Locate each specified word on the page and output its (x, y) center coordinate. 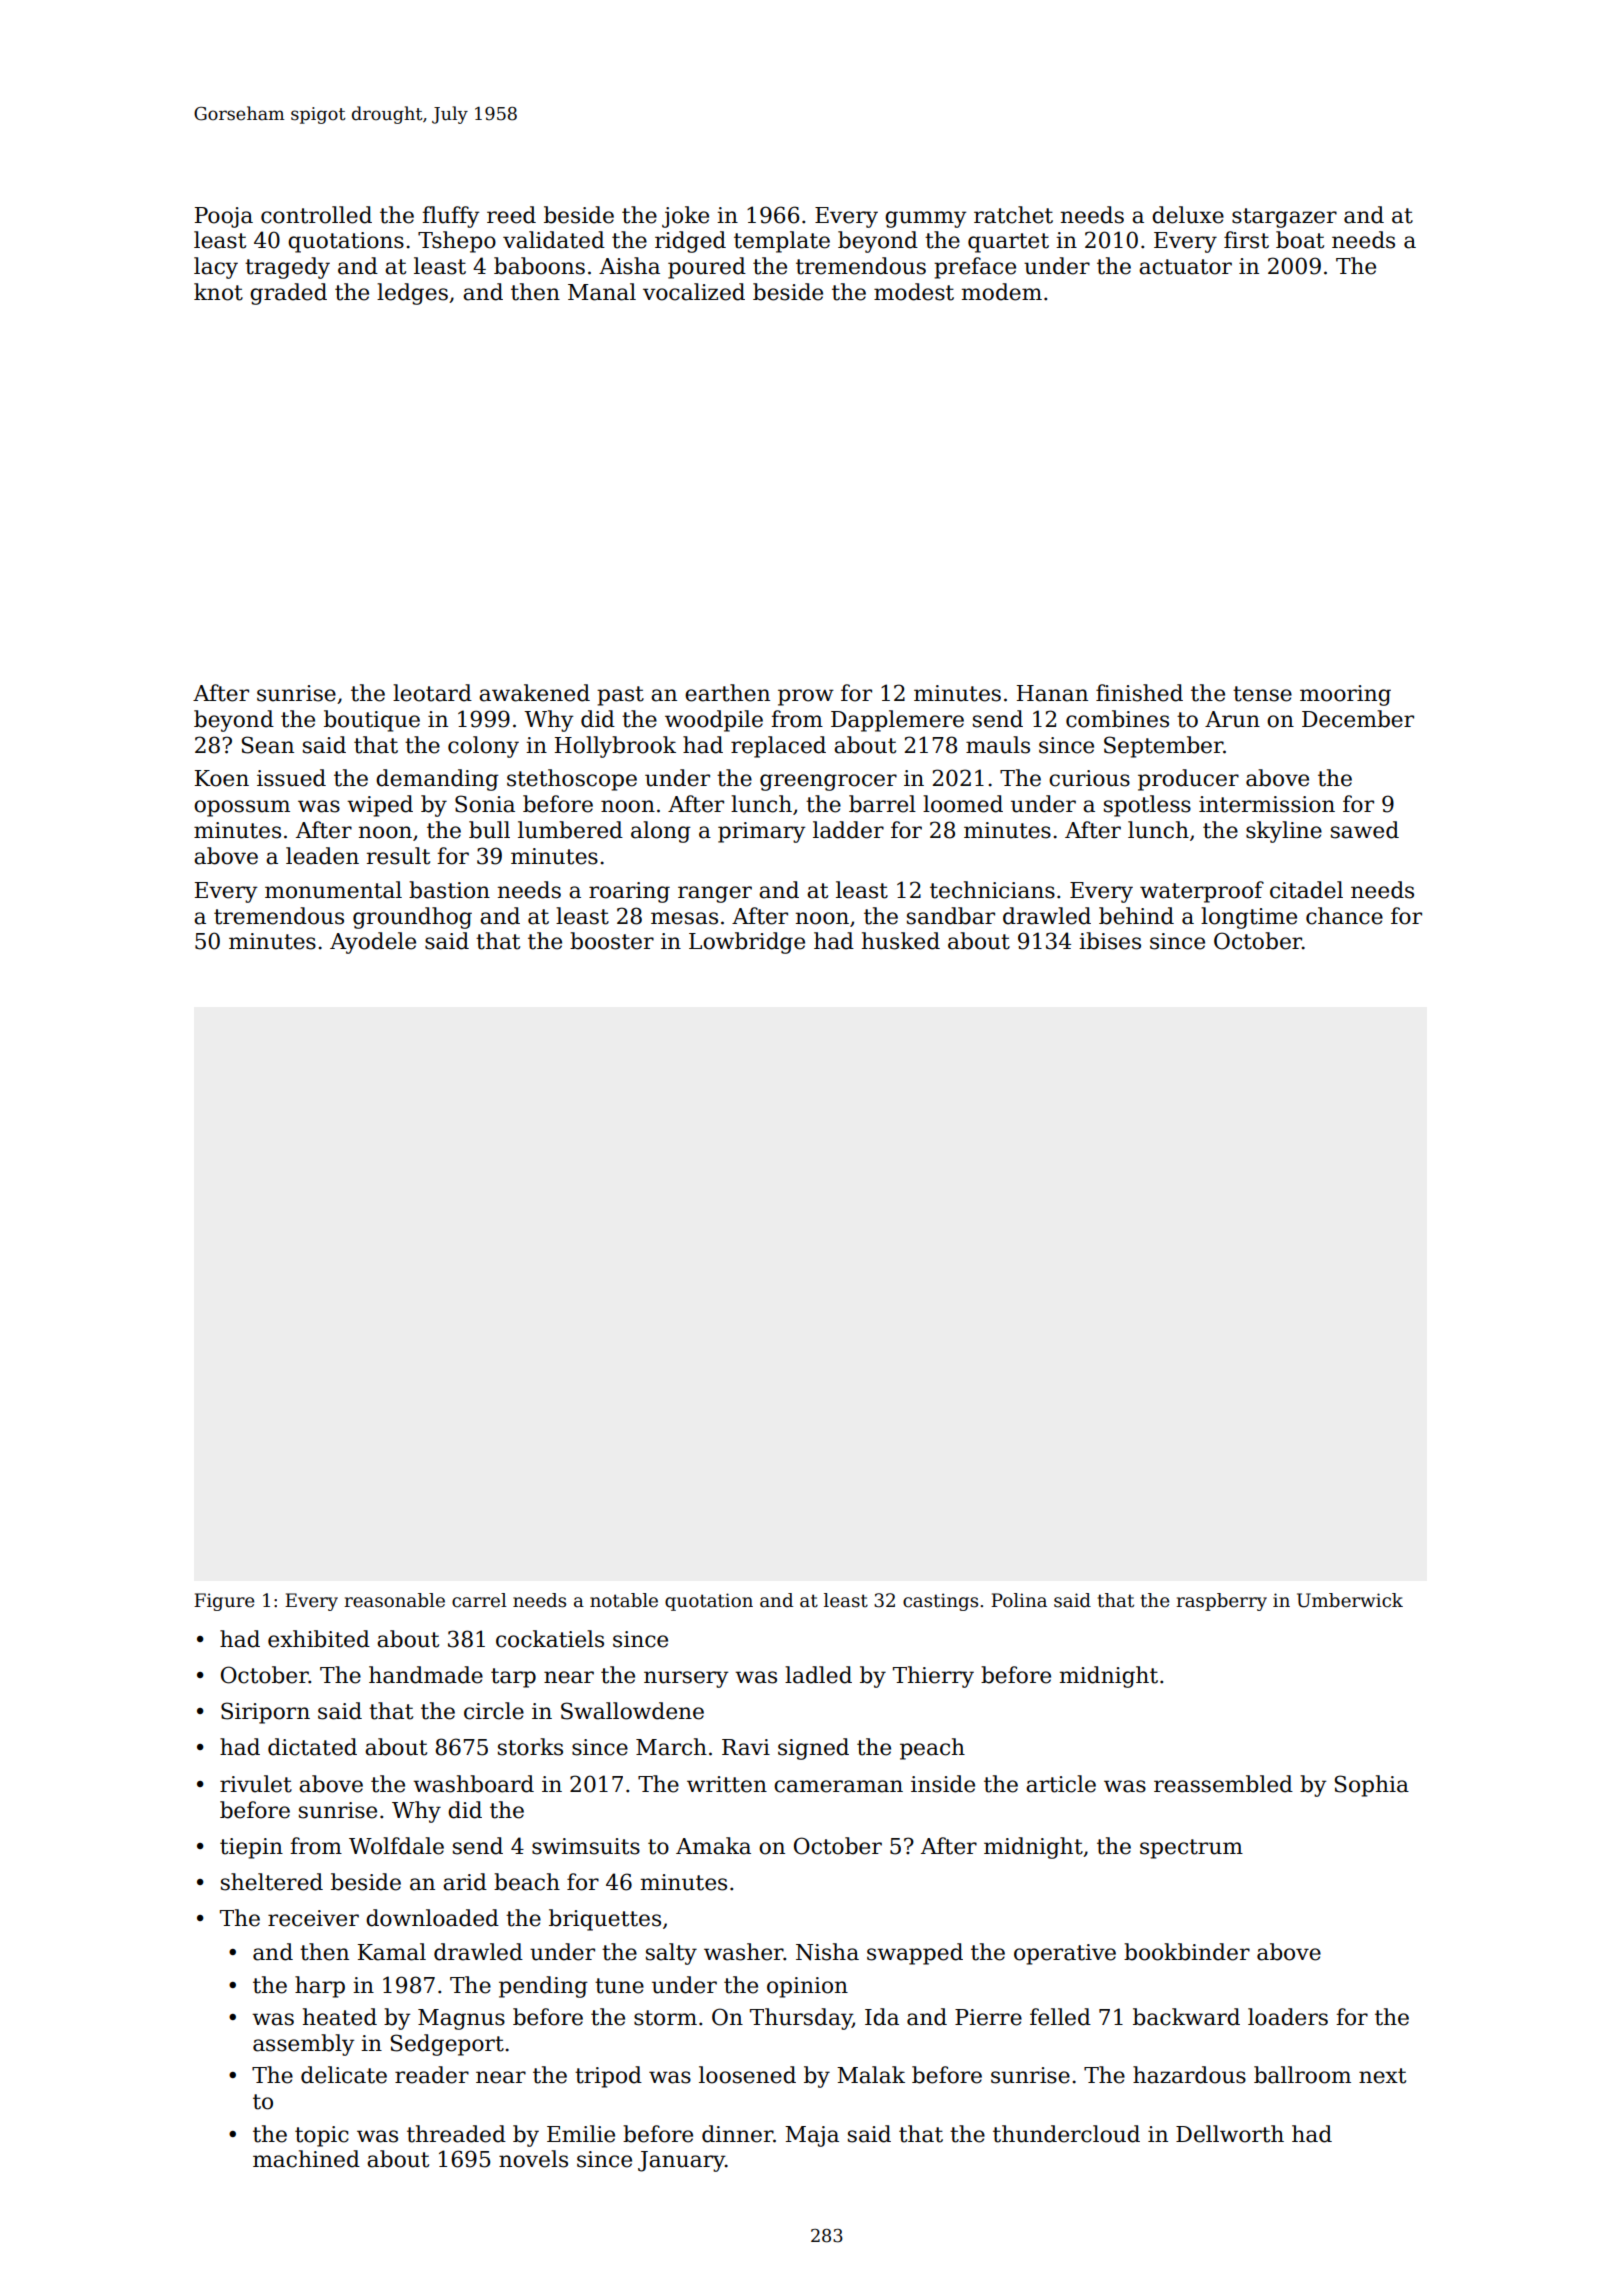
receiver (313, 1918)
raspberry (1221, 1602)
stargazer (1284, 218)
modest (914, 292)
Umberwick (1350, 1600)
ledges (412, 294)
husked (901, 941)
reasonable (394, 1600)
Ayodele (373, 943)
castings (940, 1602)
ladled (818, 1675)
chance (1344, 916)
